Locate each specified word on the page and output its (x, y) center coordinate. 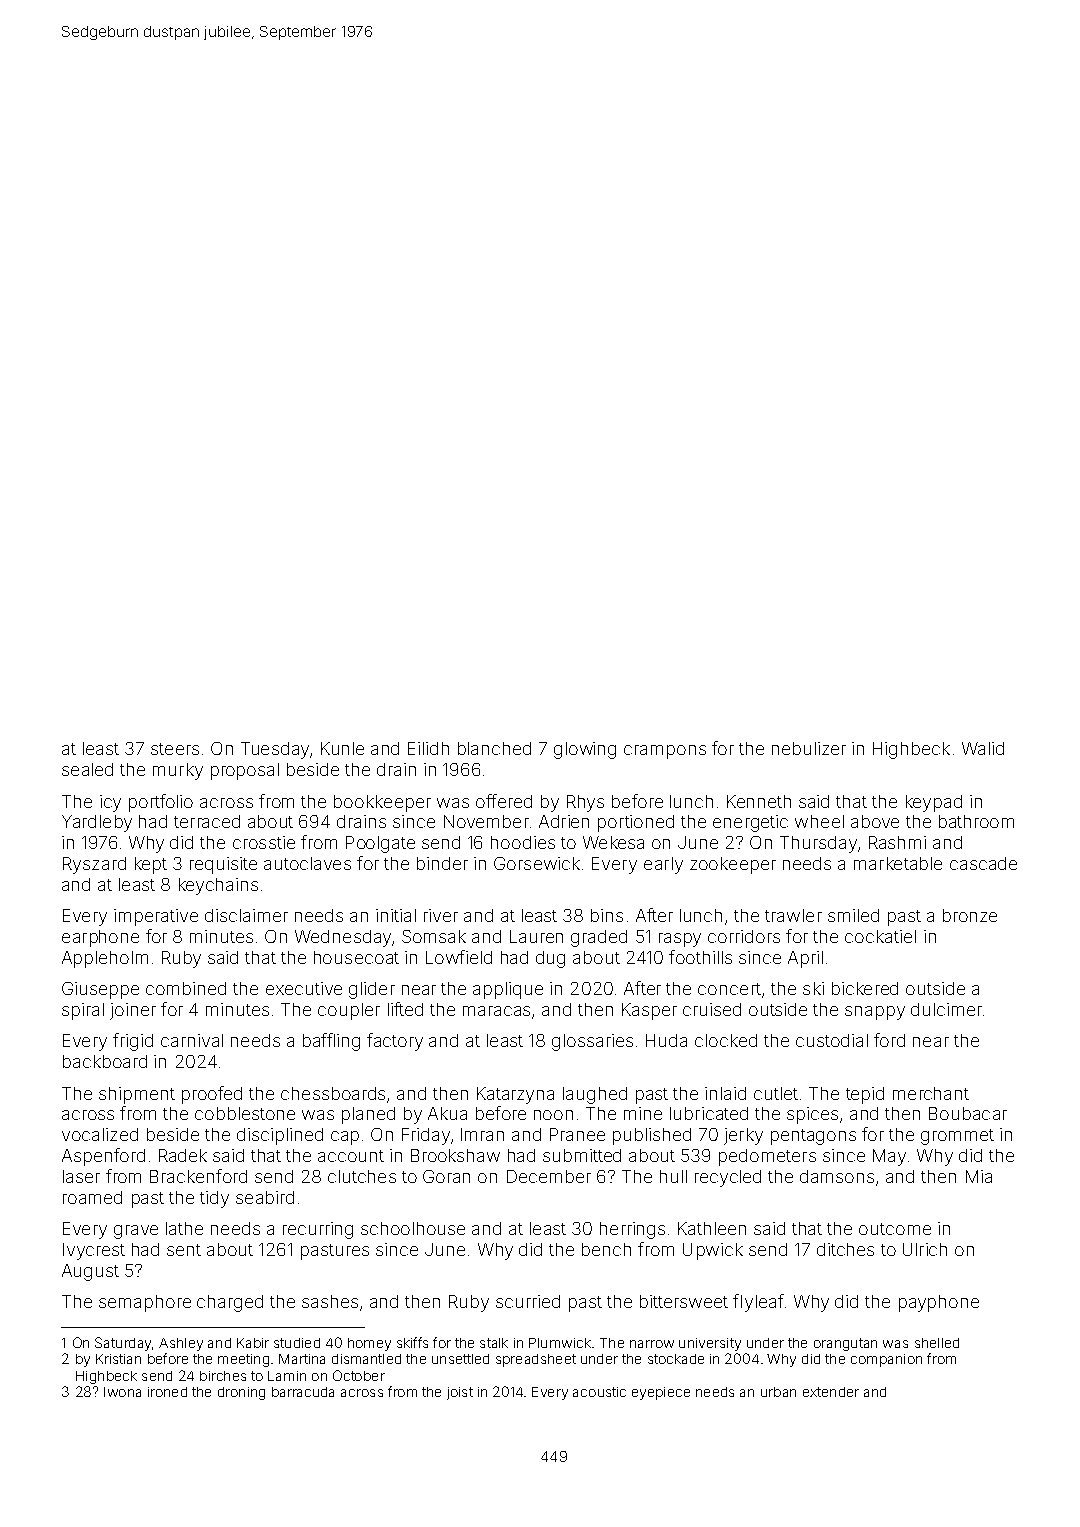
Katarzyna (515, 1095)
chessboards (333, 1093)
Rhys (585, 803)
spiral (83, 1011)
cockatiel (880, 936)
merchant (931, 1093)
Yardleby (97, 823)
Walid (983, 748)
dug (550, 959)
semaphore (145, 1303)
